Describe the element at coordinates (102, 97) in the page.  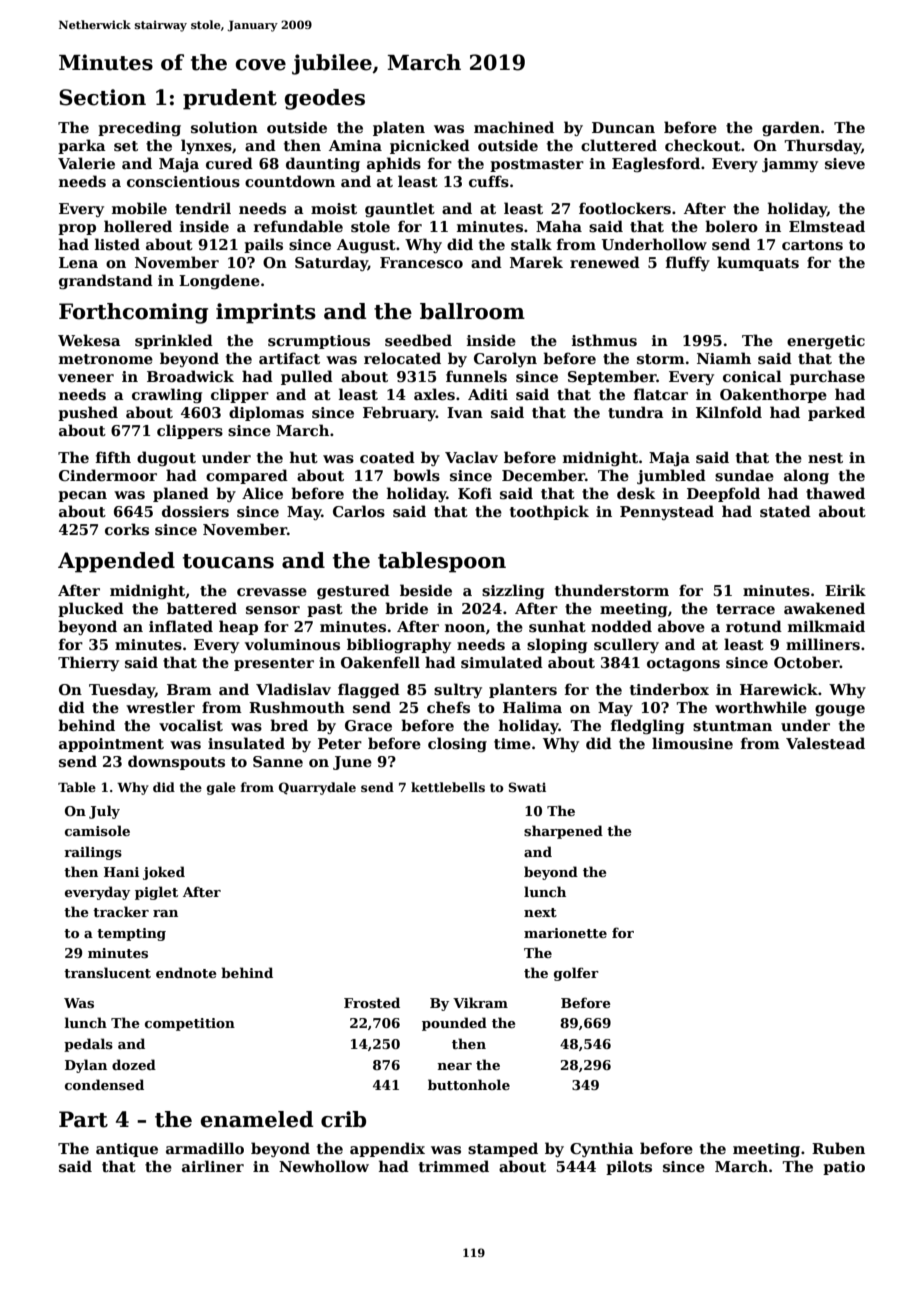
I see `Section` at that location.
